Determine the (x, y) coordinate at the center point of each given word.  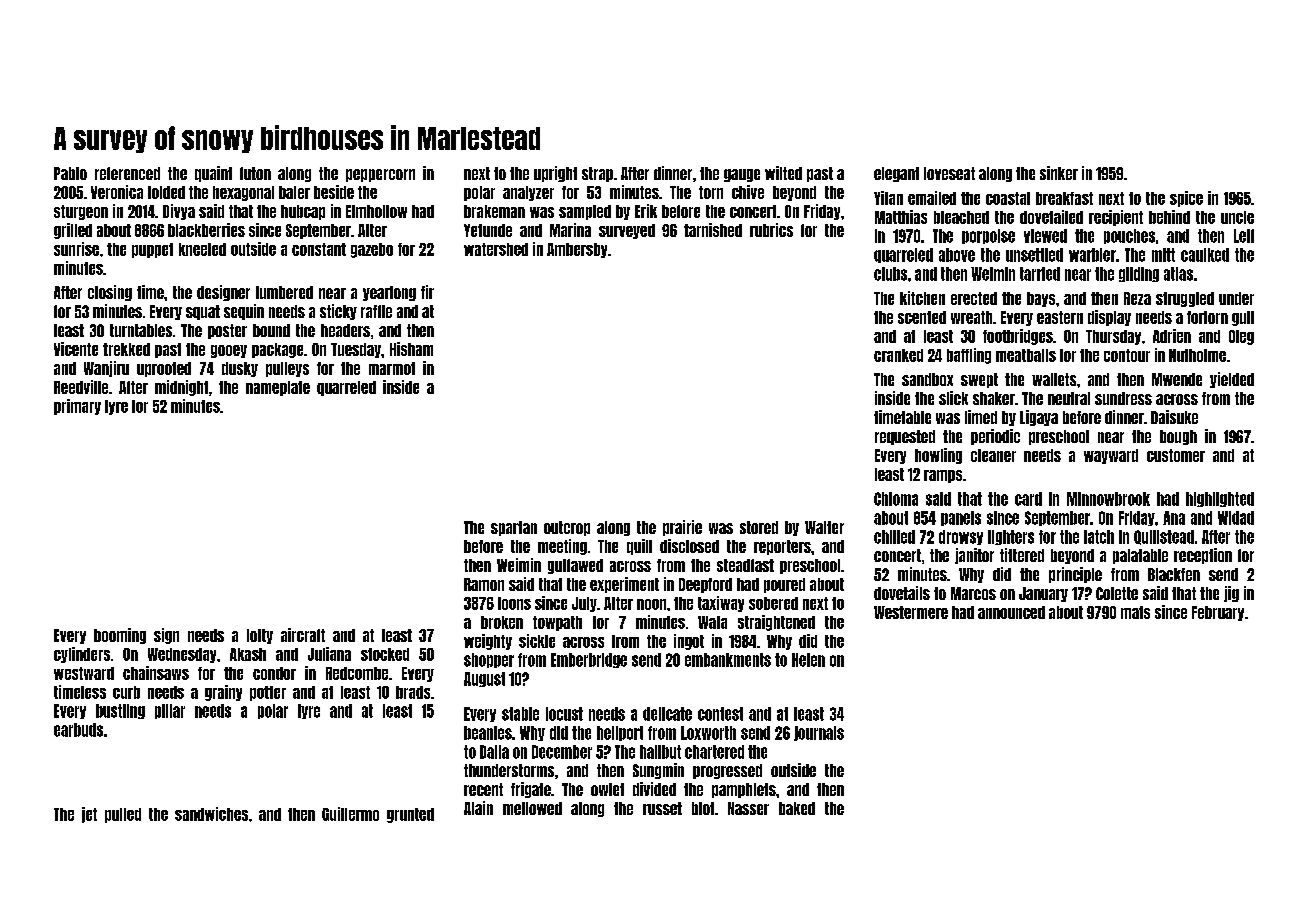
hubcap (303, 212)
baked (797, 808)
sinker (1059, 173)
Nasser (748, 808)
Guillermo (350, 814)
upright (555, 174)
